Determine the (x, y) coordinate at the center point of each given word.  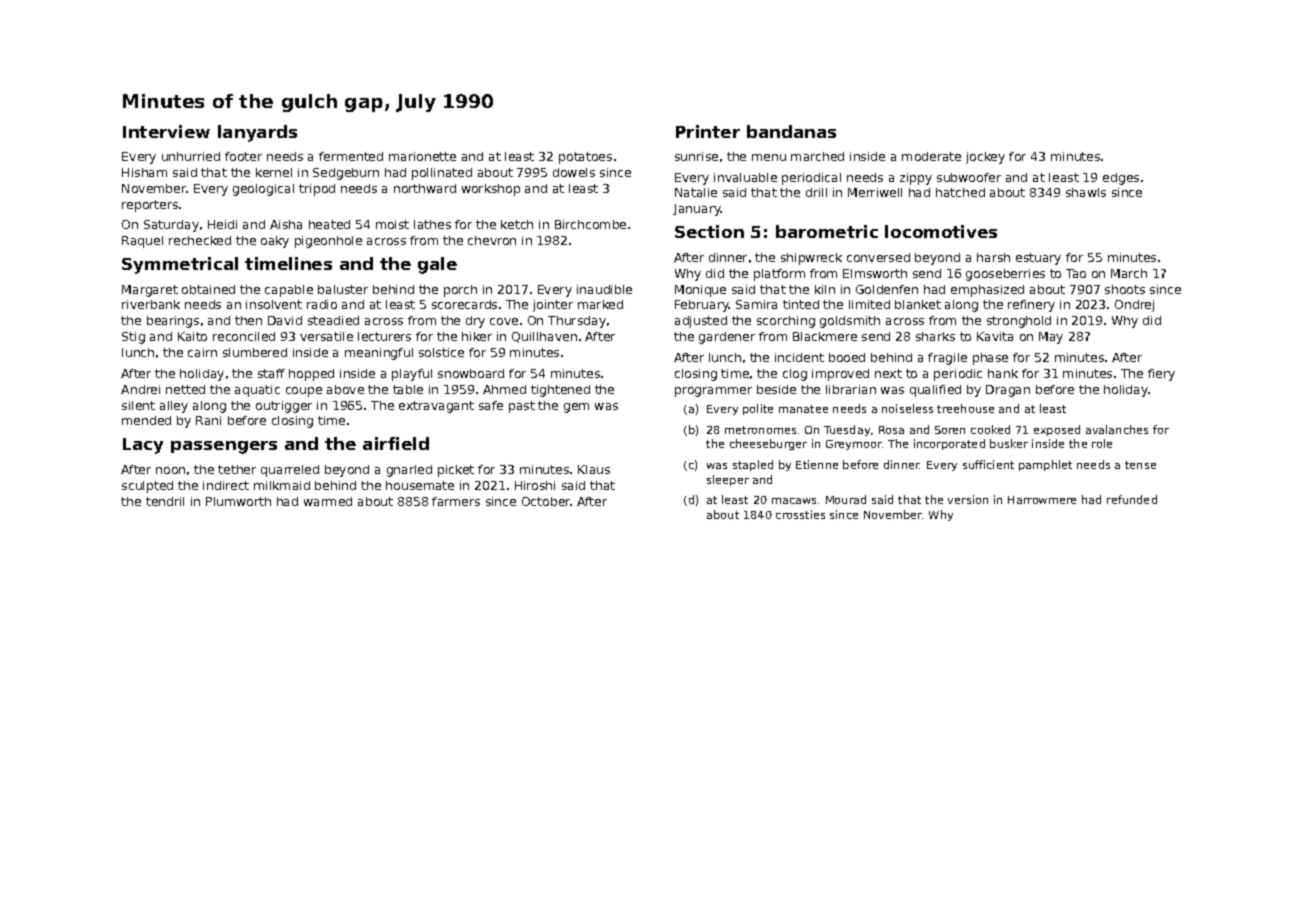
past (522, 407)
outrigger (284, 407)
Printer (708, 131)
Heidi (222, 224)
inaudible (604, 289)
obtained (208, 289)
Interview (166, 131)
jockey (985, 158)
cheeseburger (768, 444)
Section (709, 231)
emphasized (987, 291)
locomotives (941, 231)
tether (237, 469)
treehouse (965, 408)
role (1102, 443)
